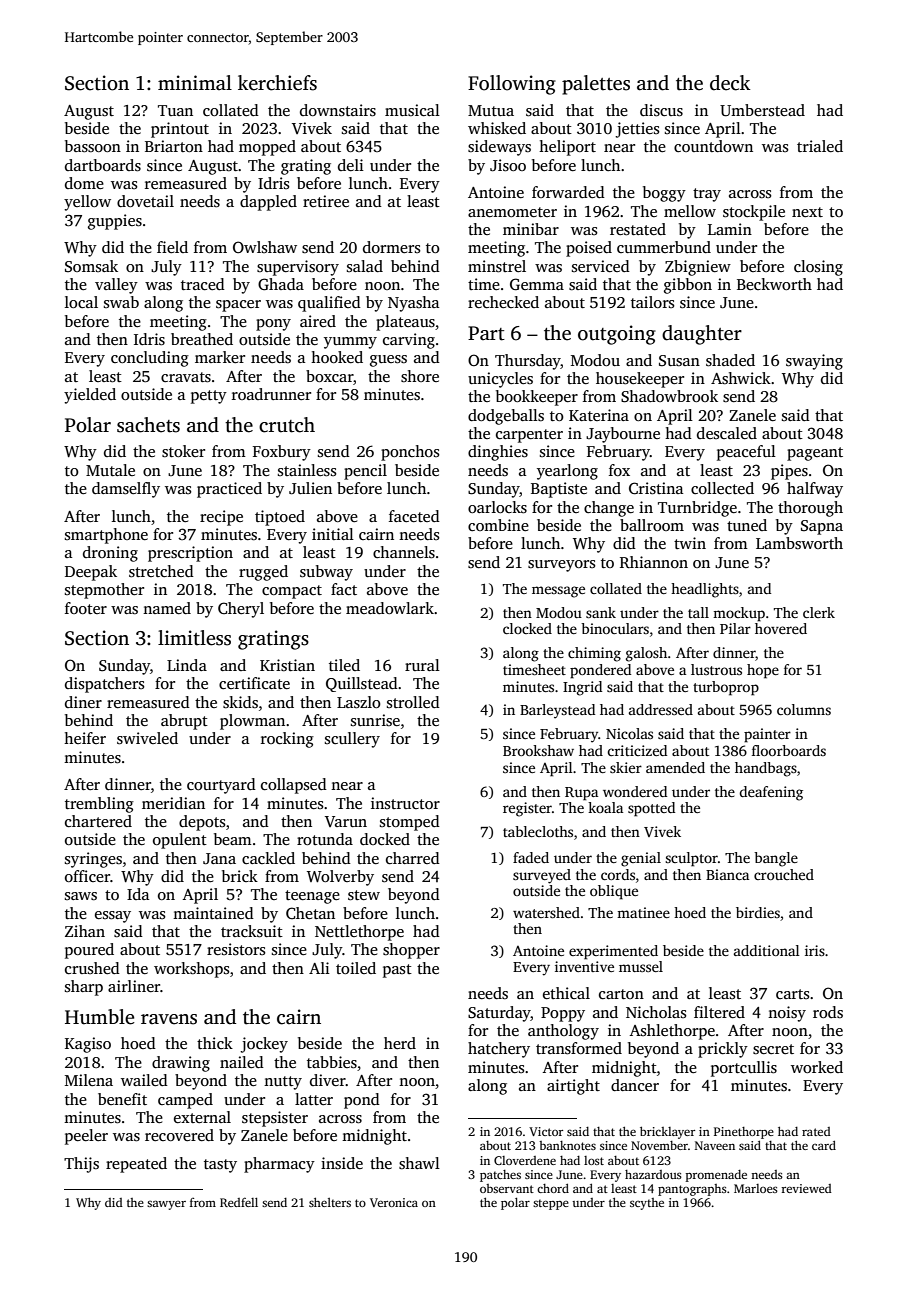 This page has width=908, height=1316. Describe the element at coordinates (229, 490) in the page. I see `practiced` at that location.
